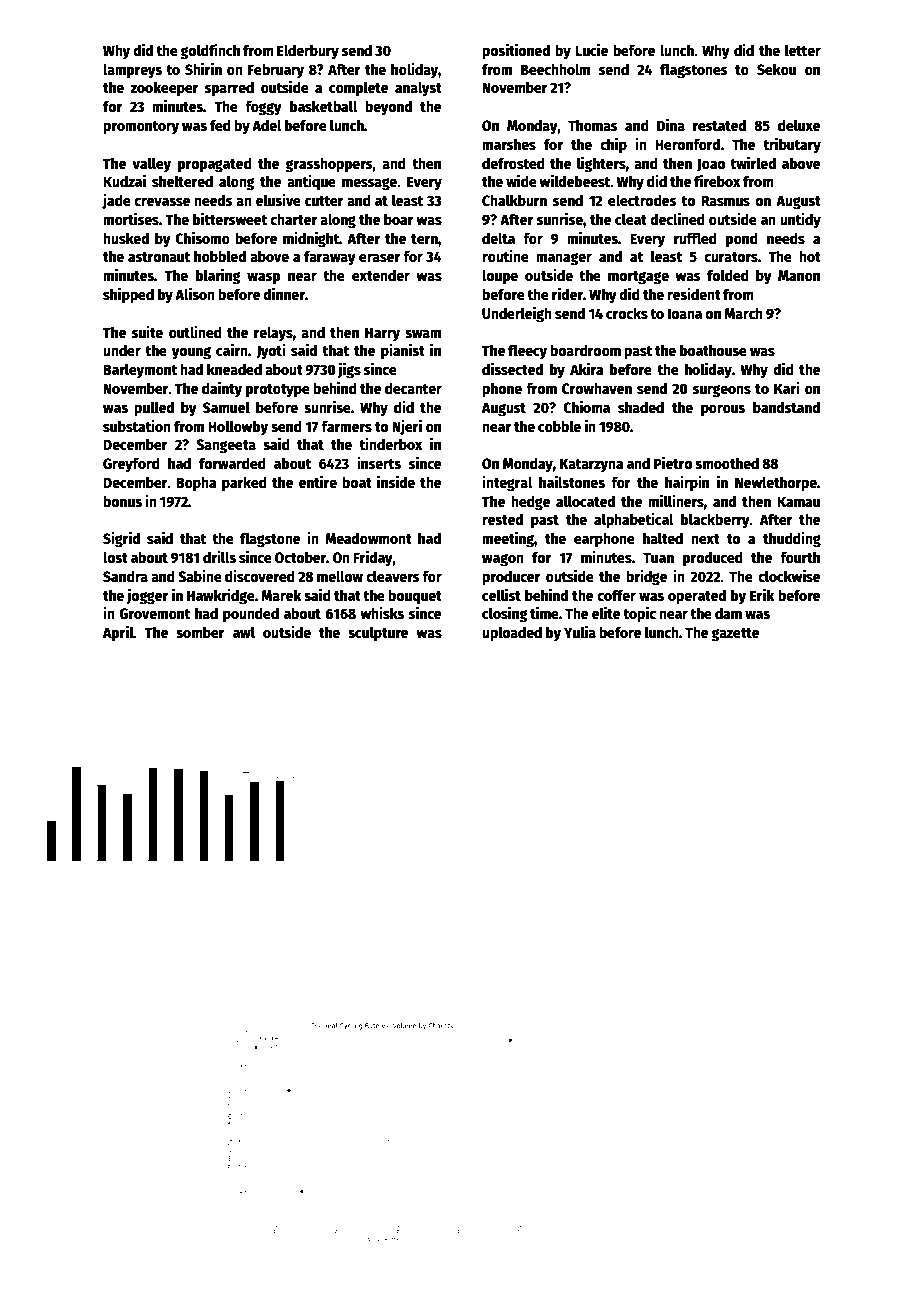 Image resolution: width=924 pixels, height=1308 pixels. I want to click on letter, so click(803, 50).
